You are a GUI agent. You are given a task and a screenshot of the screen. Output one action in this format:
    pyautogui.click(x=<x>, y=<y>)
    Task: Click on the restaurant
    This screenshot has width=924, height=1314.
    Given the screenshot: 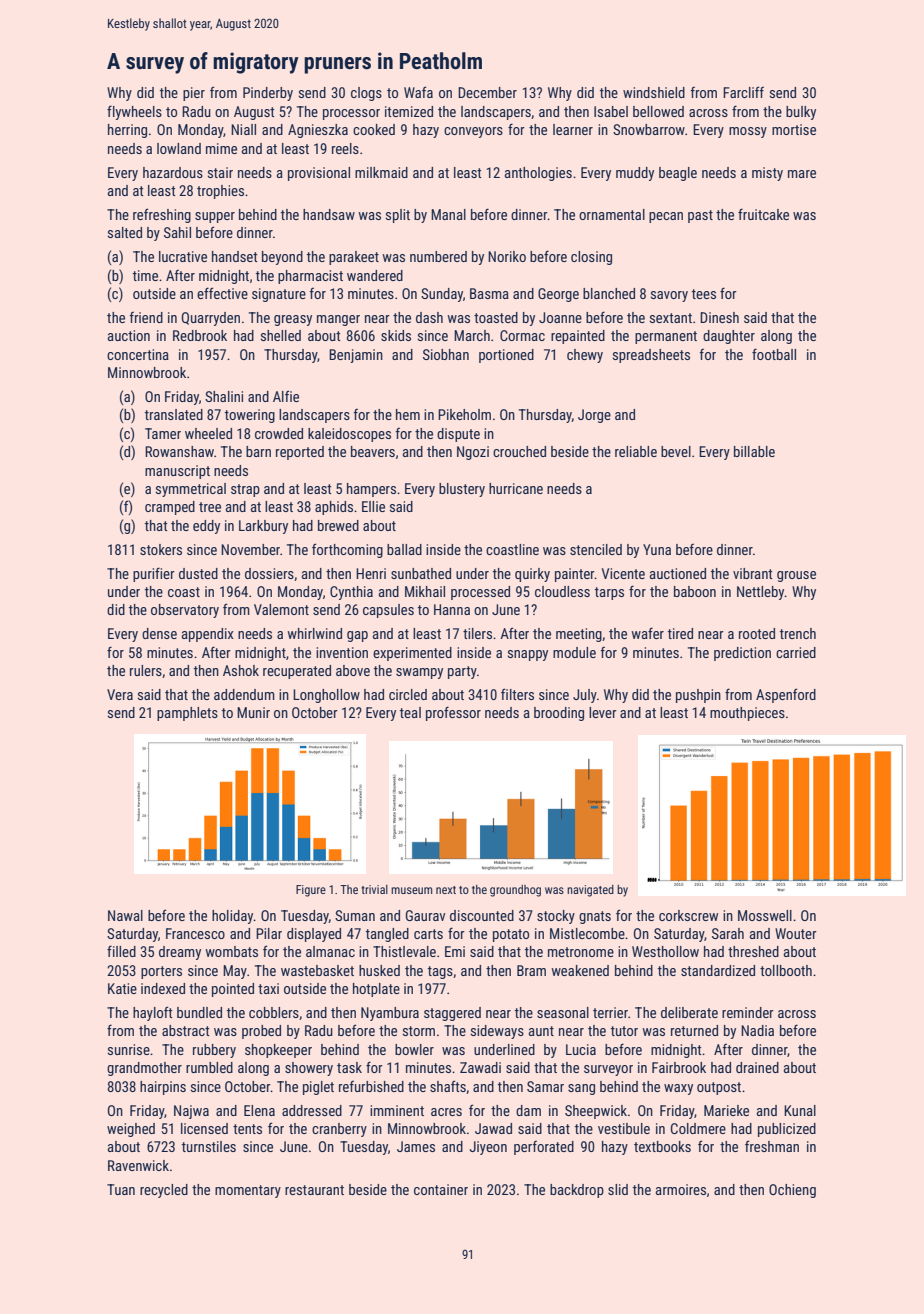 What is the action you would take?
    pyautogui.click(x=314, y=1190)
